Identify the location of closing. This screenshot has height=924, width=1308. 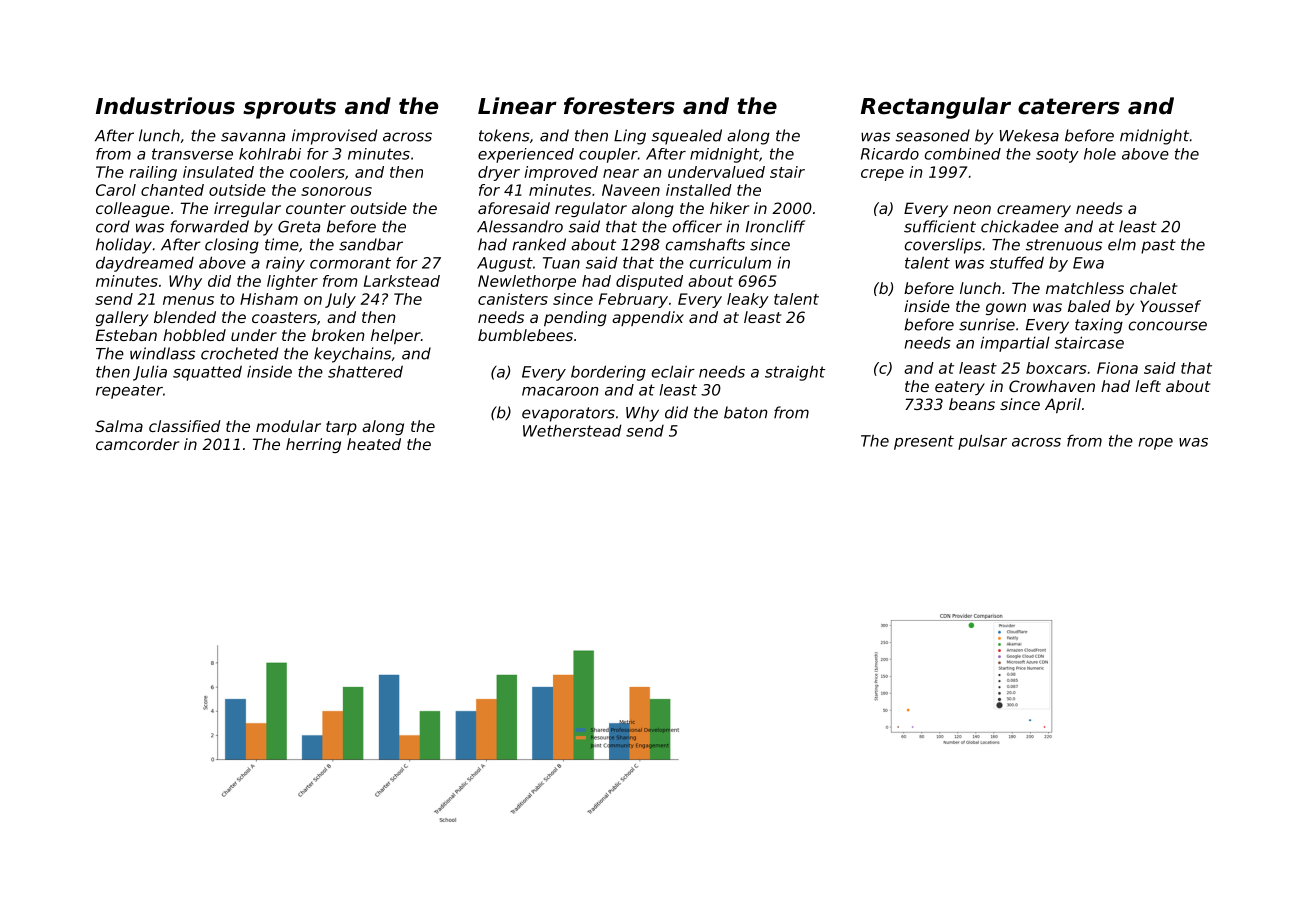
(232, 246).
